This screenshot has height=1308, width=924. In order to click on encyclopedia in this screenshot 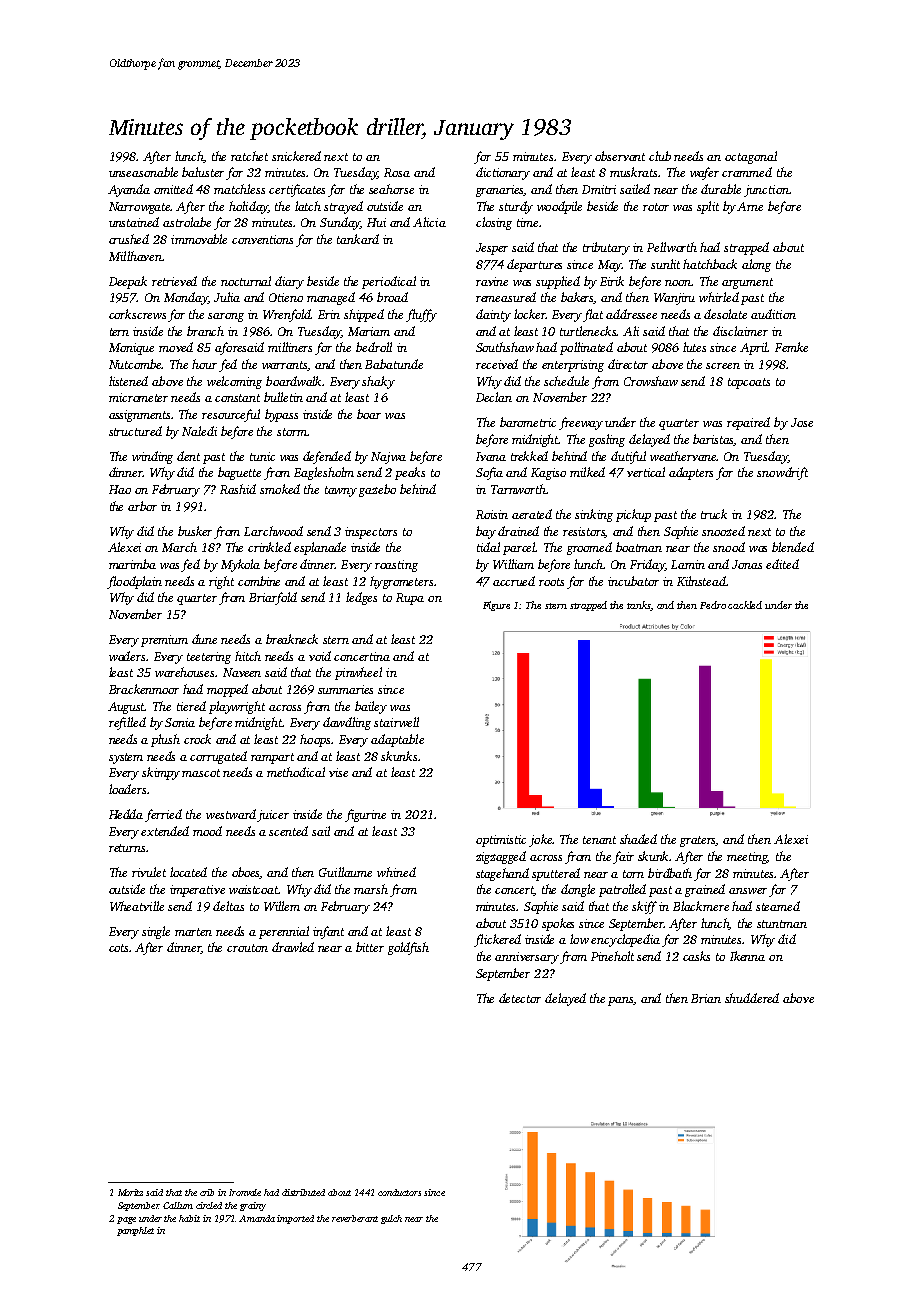, I will do `click(625, 940)`.
